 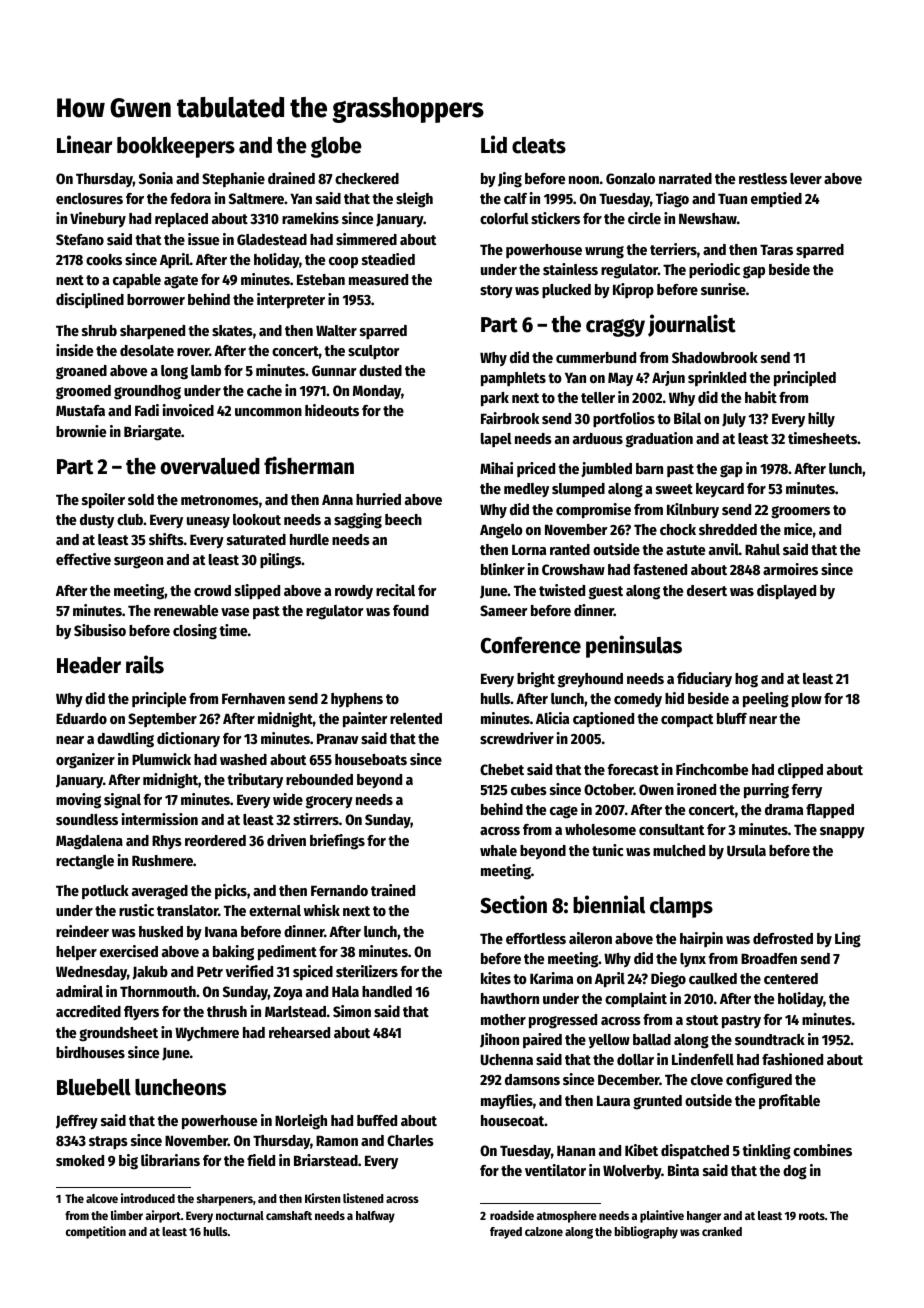 I want to click on narrated, so click(x=685, y=178).
